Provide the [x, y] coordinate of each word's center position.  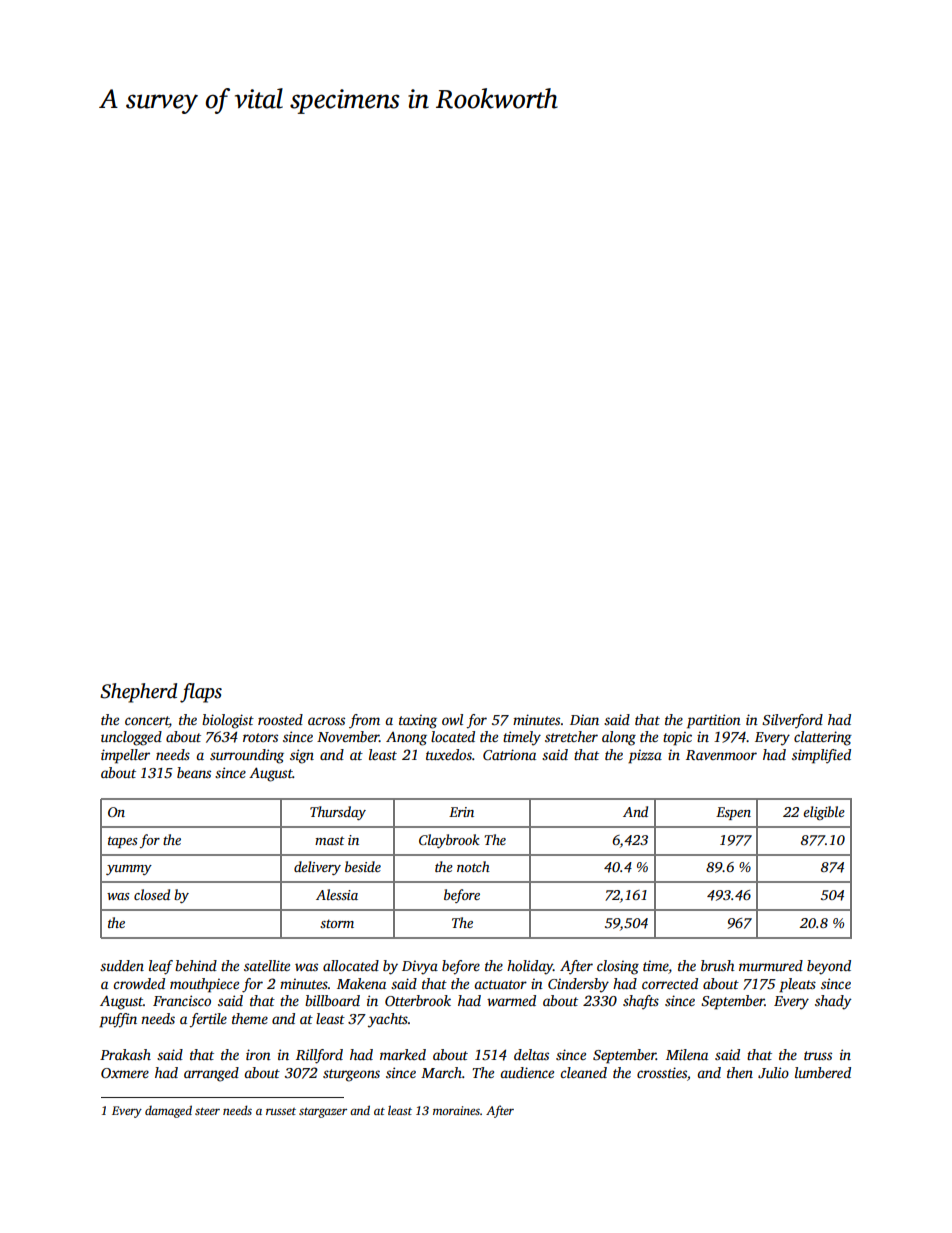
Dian [584, 719]
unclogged [131, 738]
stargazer [323, 1112]
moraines [456, 1110]
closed [152, 894]
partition [714, 721]
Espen [733, 813]
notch [473, 866]
